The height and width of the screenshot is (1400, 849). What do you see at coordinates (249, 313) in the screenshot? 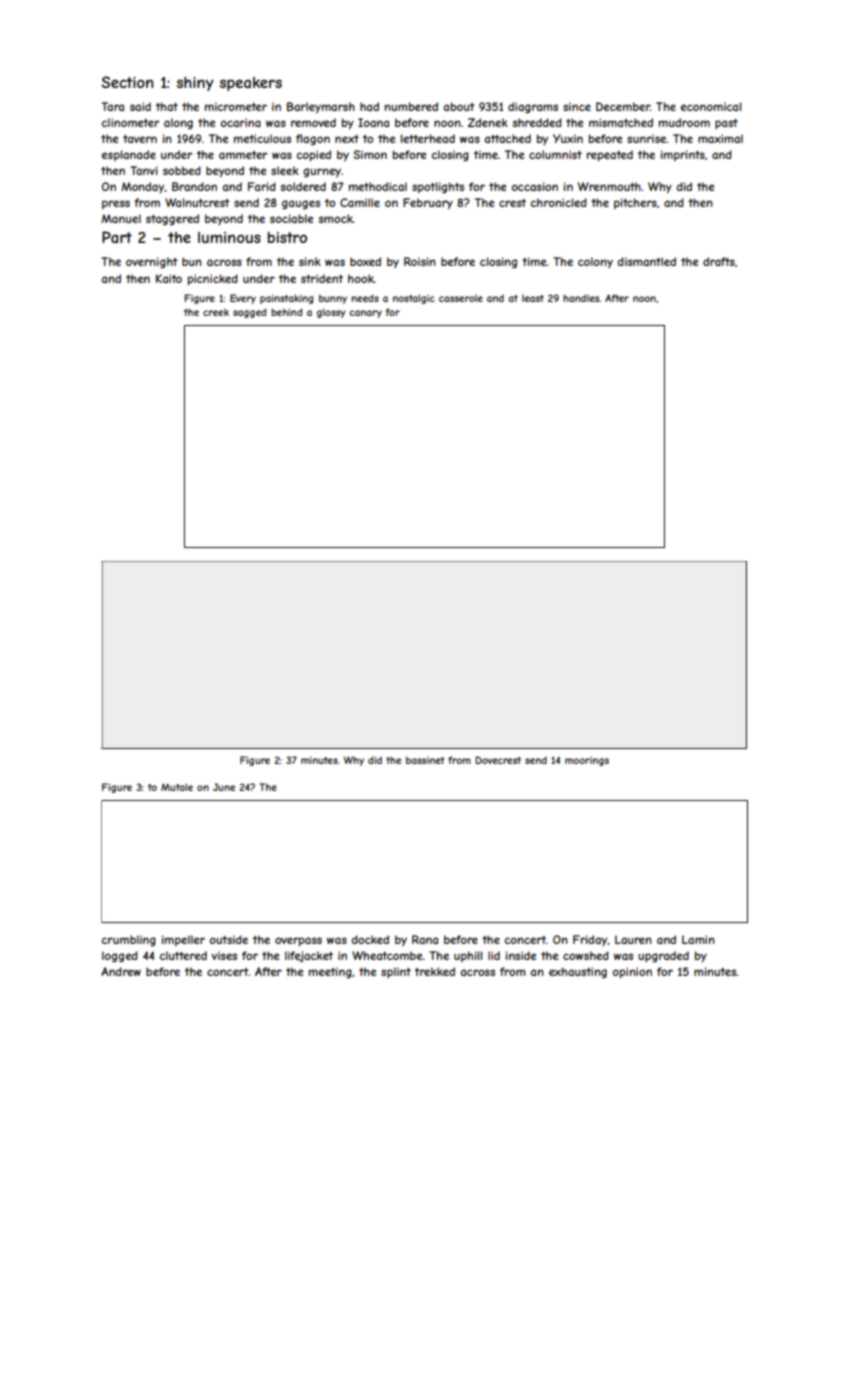
I see `sagged` at bounding box center [249, 313].
